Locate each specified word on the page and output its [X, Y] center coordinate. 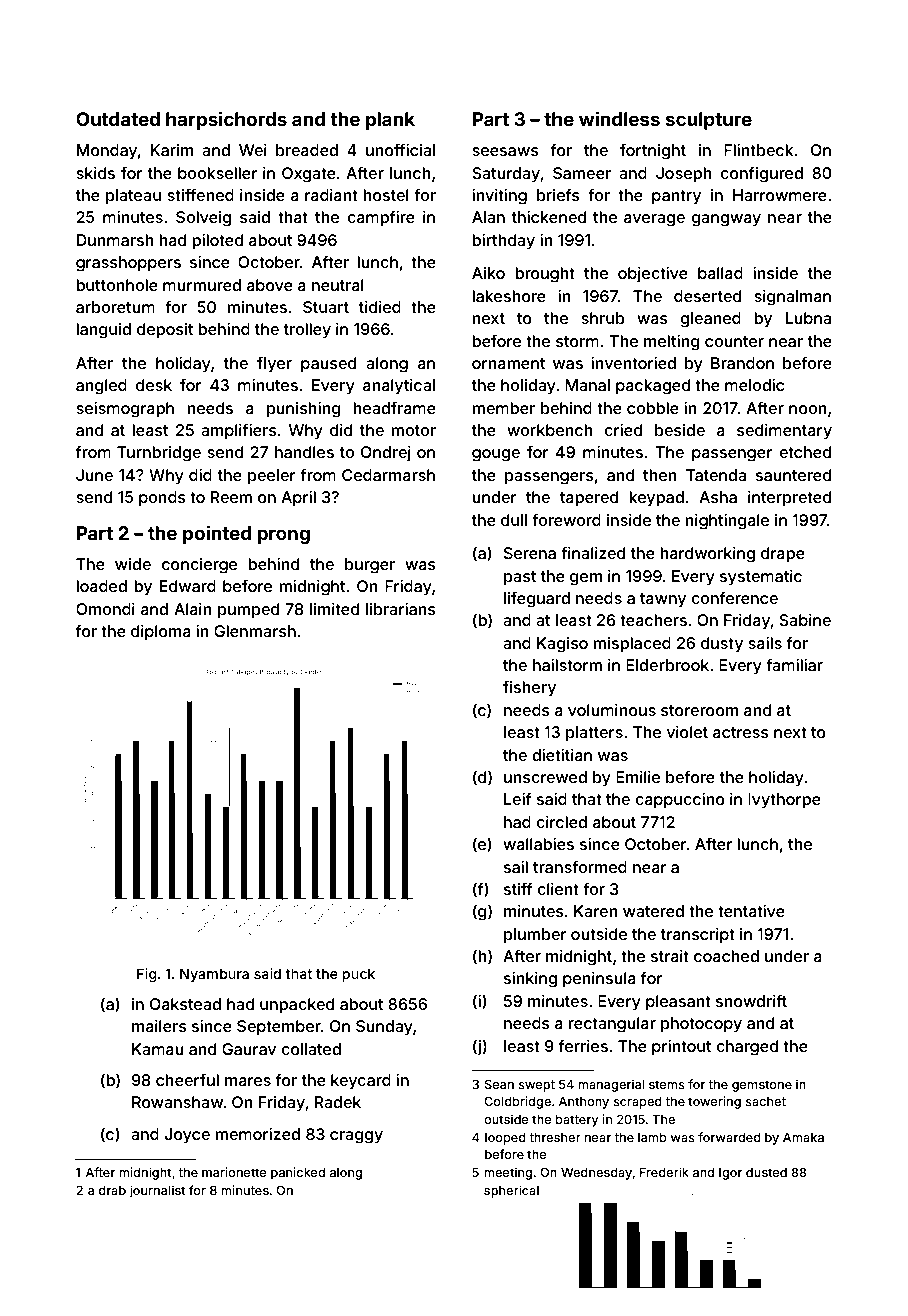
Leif [518, 798]
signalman [792, 298]
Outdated [118, 119]
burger [370, 566]
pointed [217, 534]
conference [734, 597]
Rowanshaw [178, 1102]
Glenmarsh [255, 631]
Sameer [582, 173]
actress [741, 732]
